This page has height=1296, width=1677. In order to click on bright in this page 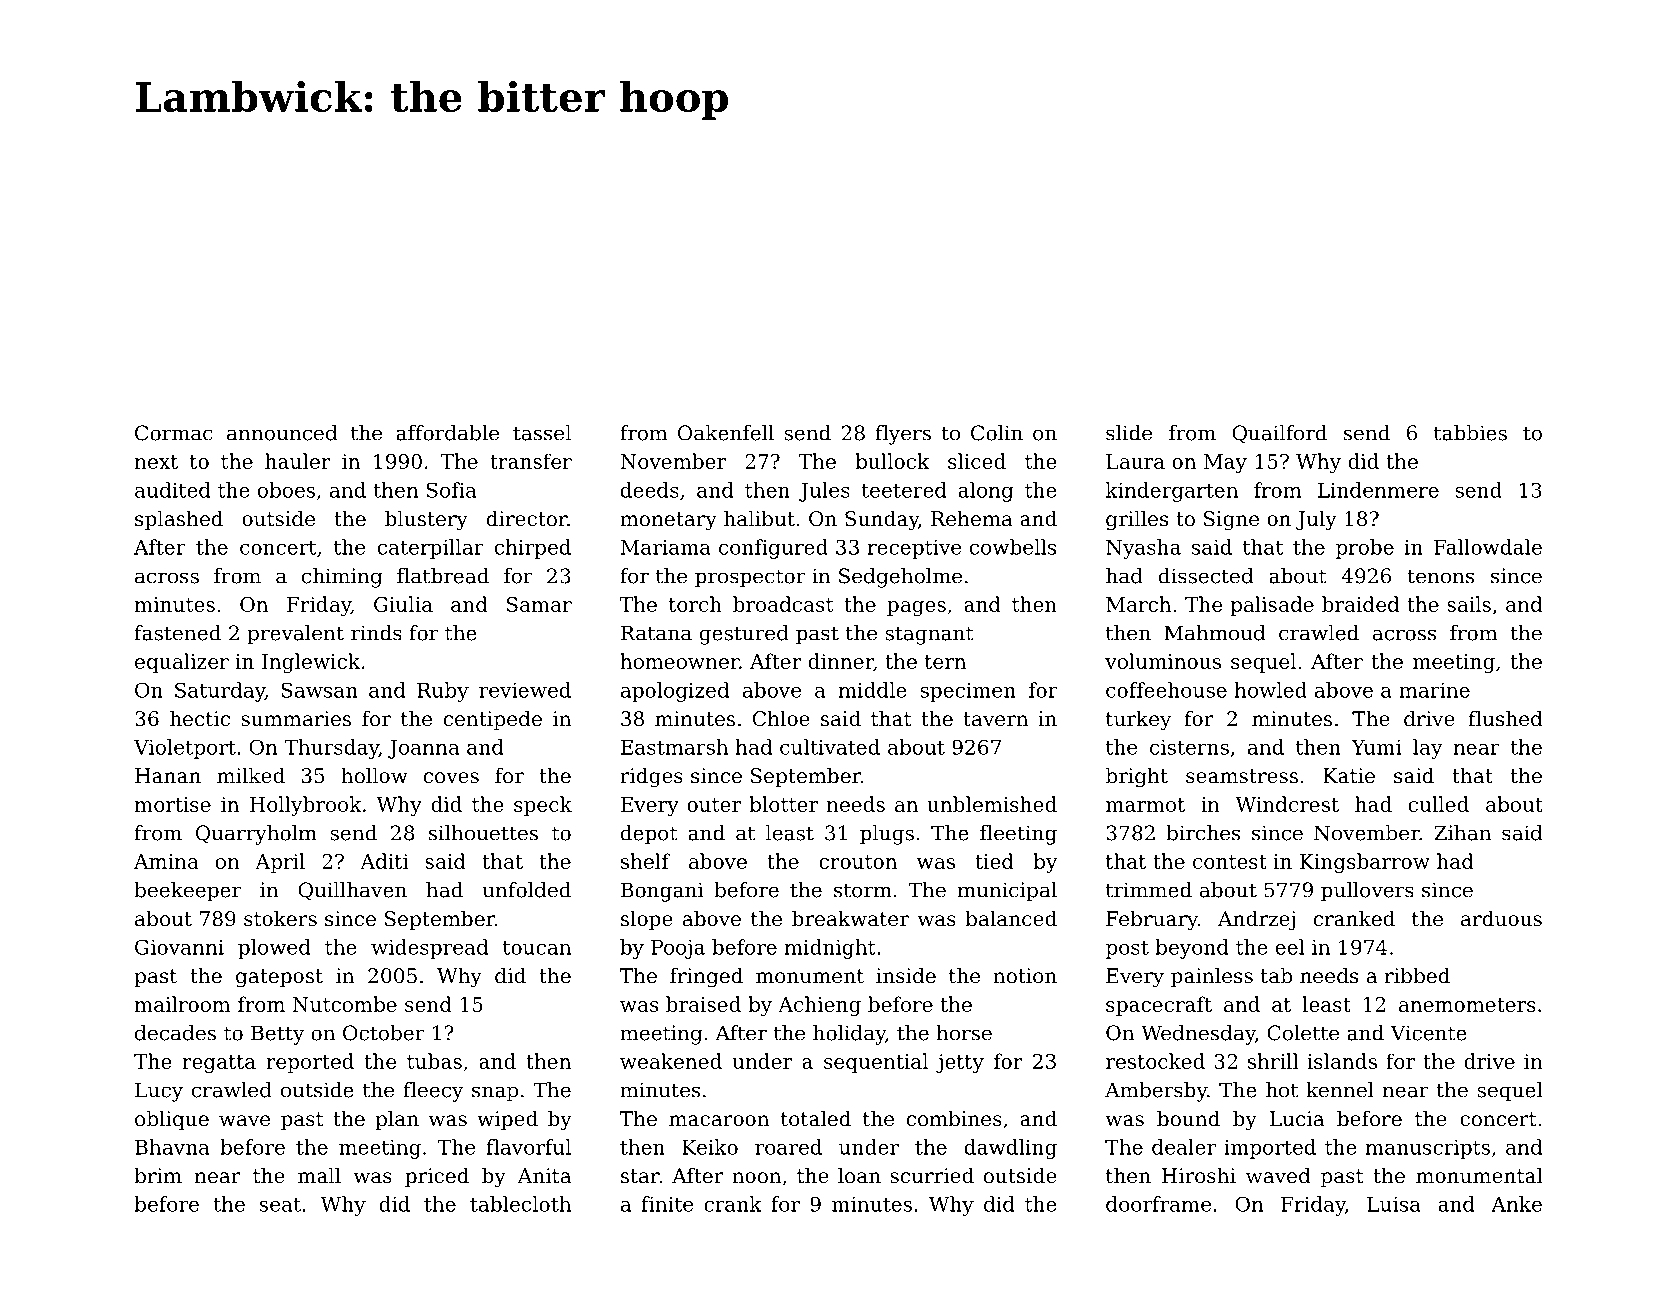, I will do `click(1137, 777)`.
